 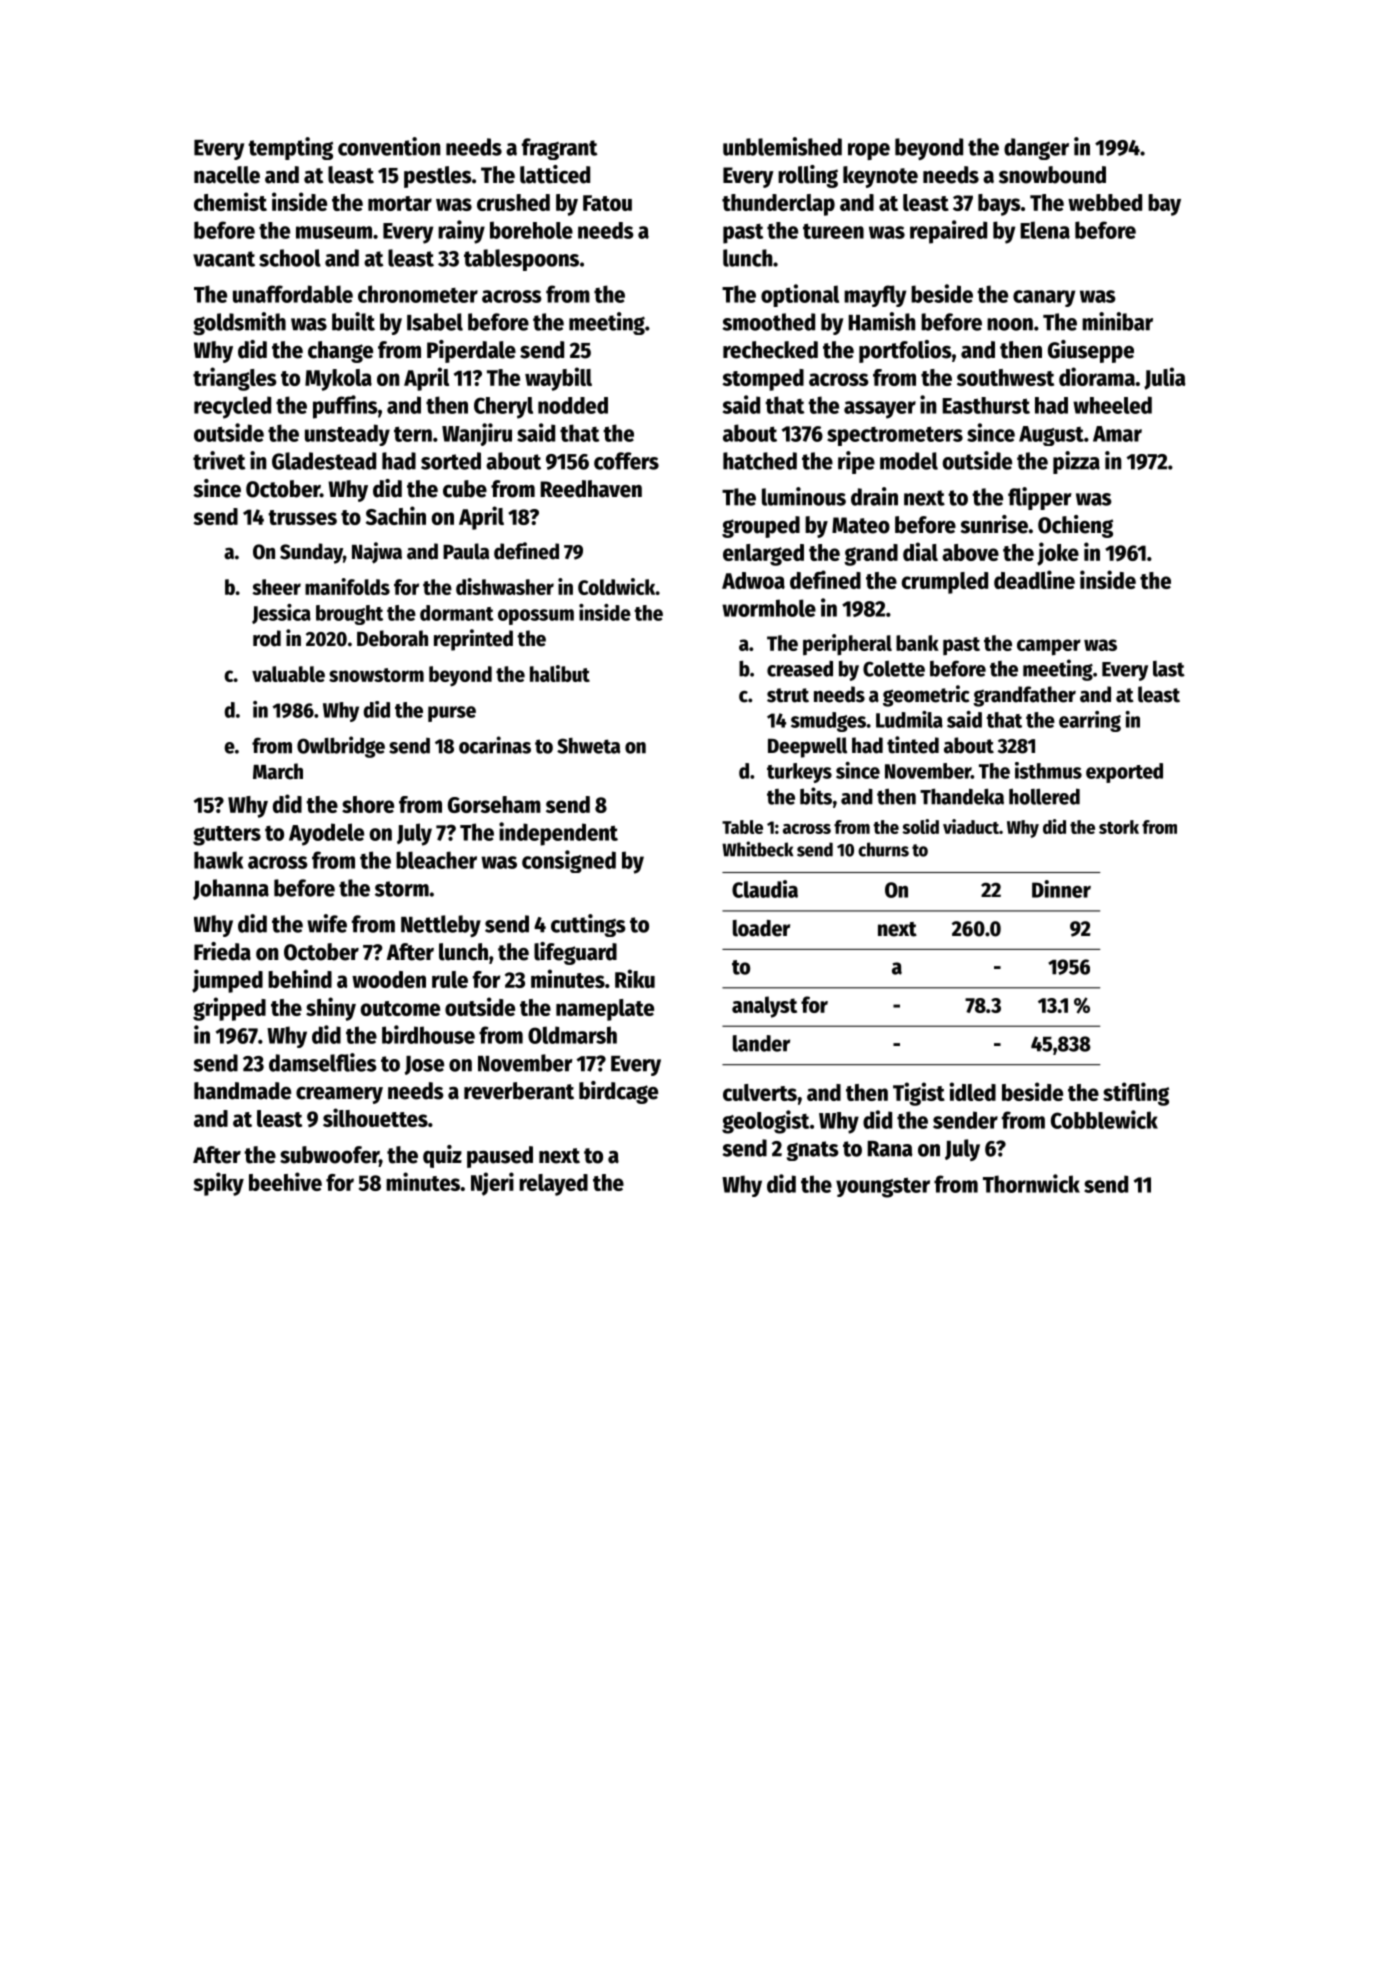 I want to click on webbed, so click(x=1105, y=202).
